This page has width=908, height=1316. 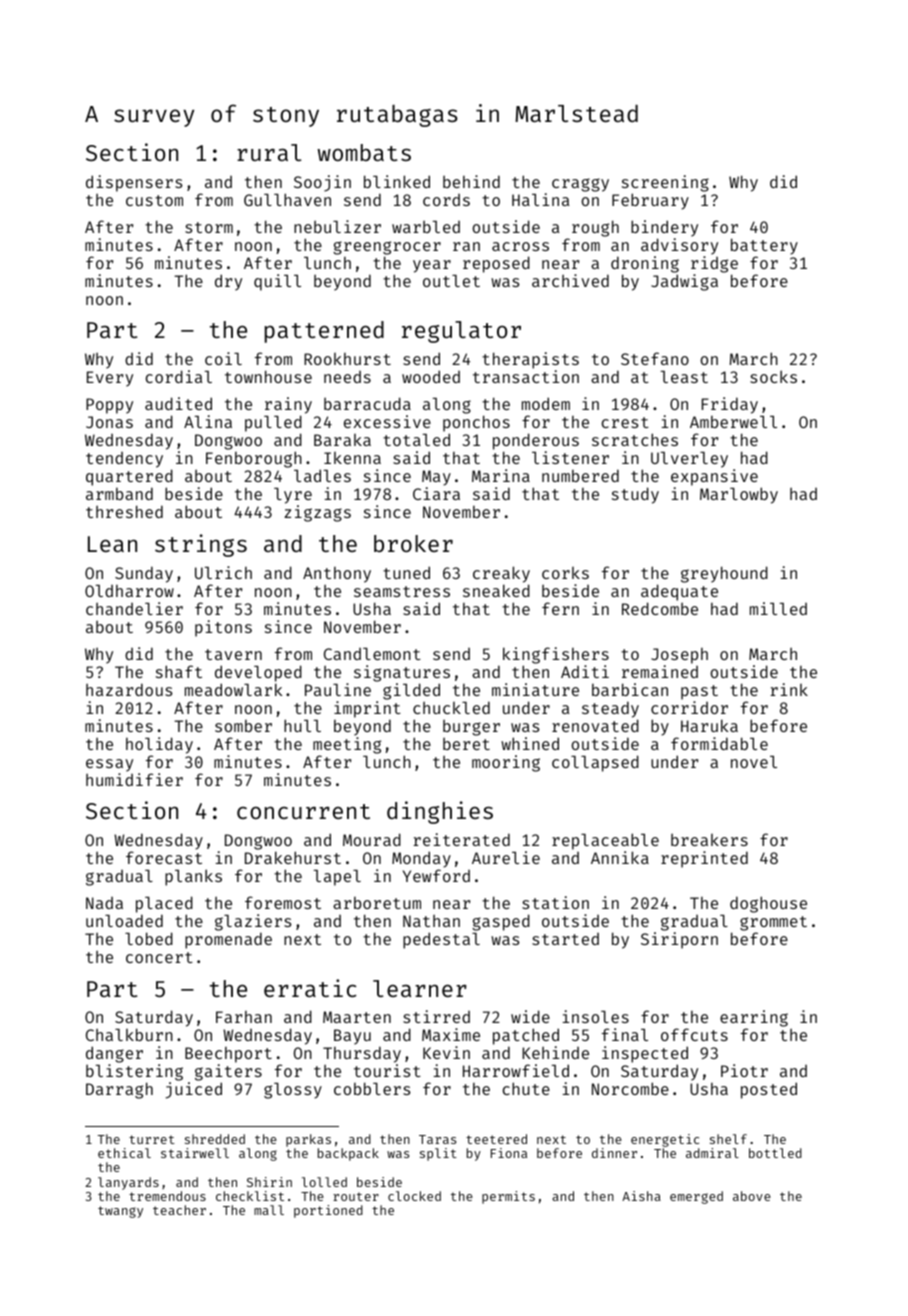 What do you see at coordinates (665, 183) in the page?
I see `screening` at bounding box center [665, 183].
